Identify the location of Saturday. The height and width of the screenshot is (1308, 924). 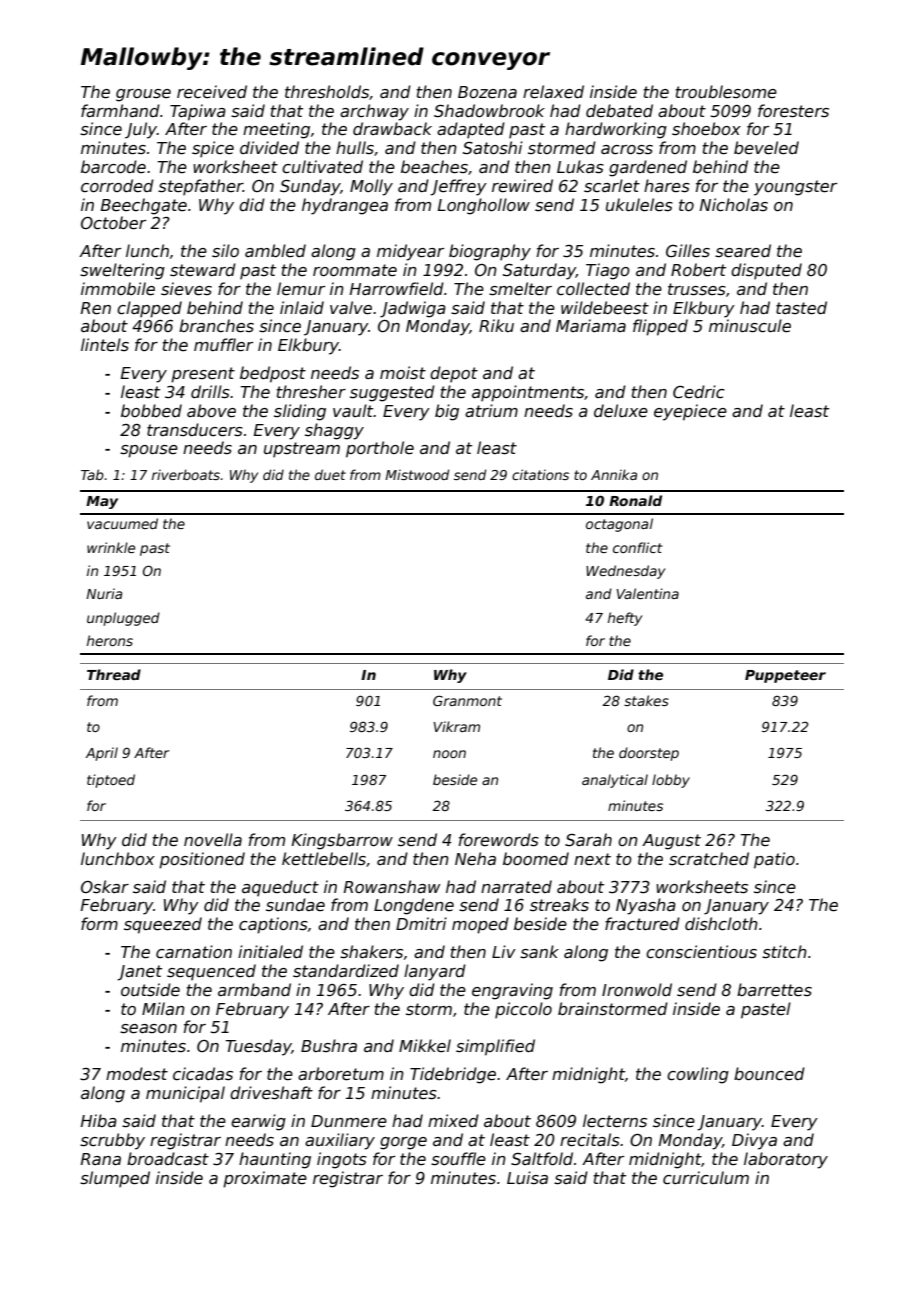
(539, 271).
